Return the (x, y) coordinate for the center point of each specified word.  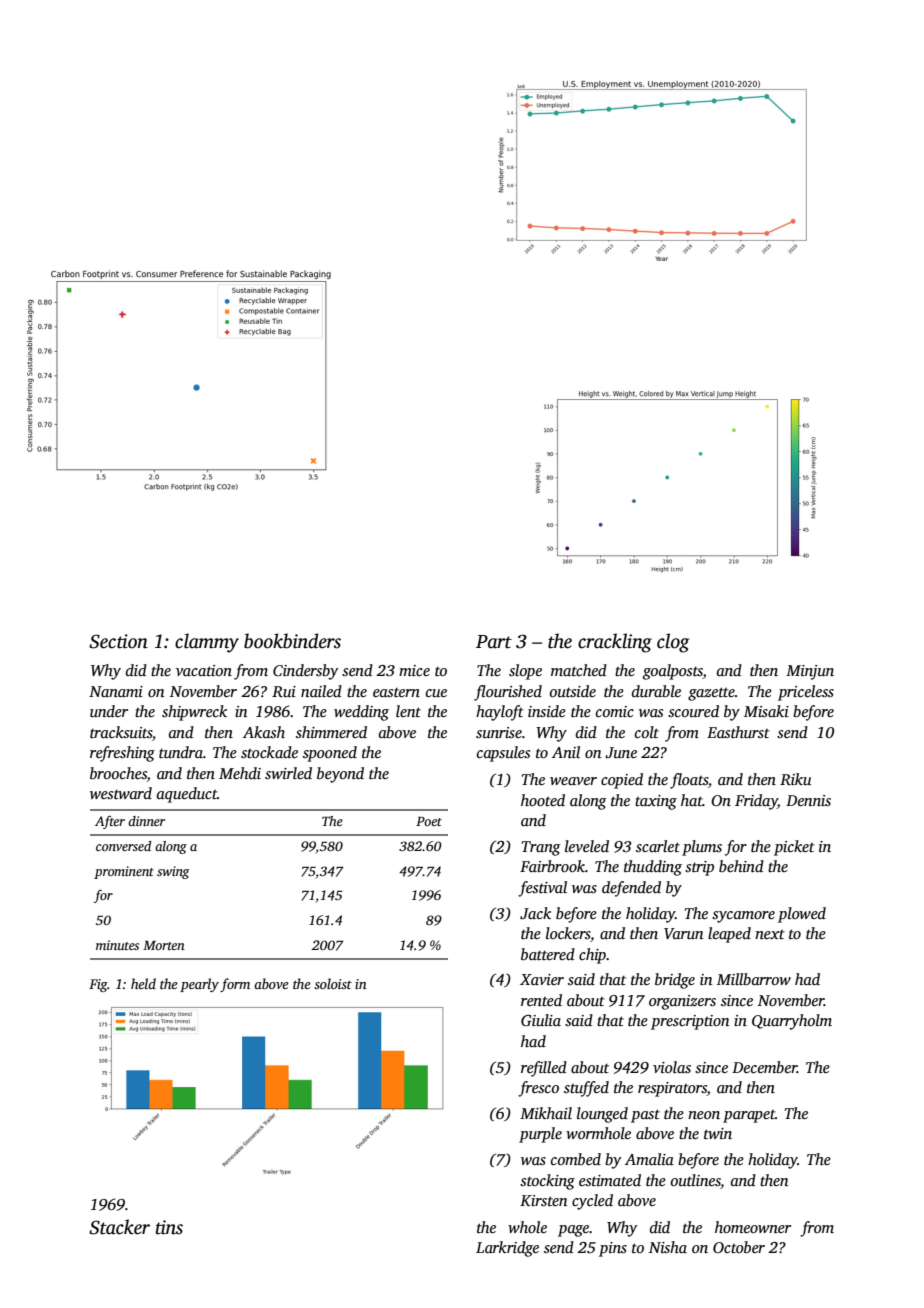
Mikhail (546, 1113)
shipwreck (194, 713)
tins (169, 1227)
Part (494, 642)
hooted (543, 800)
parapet (749, 1116)
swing (173, 872)
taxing (656, 802)
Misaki (766, 711)
